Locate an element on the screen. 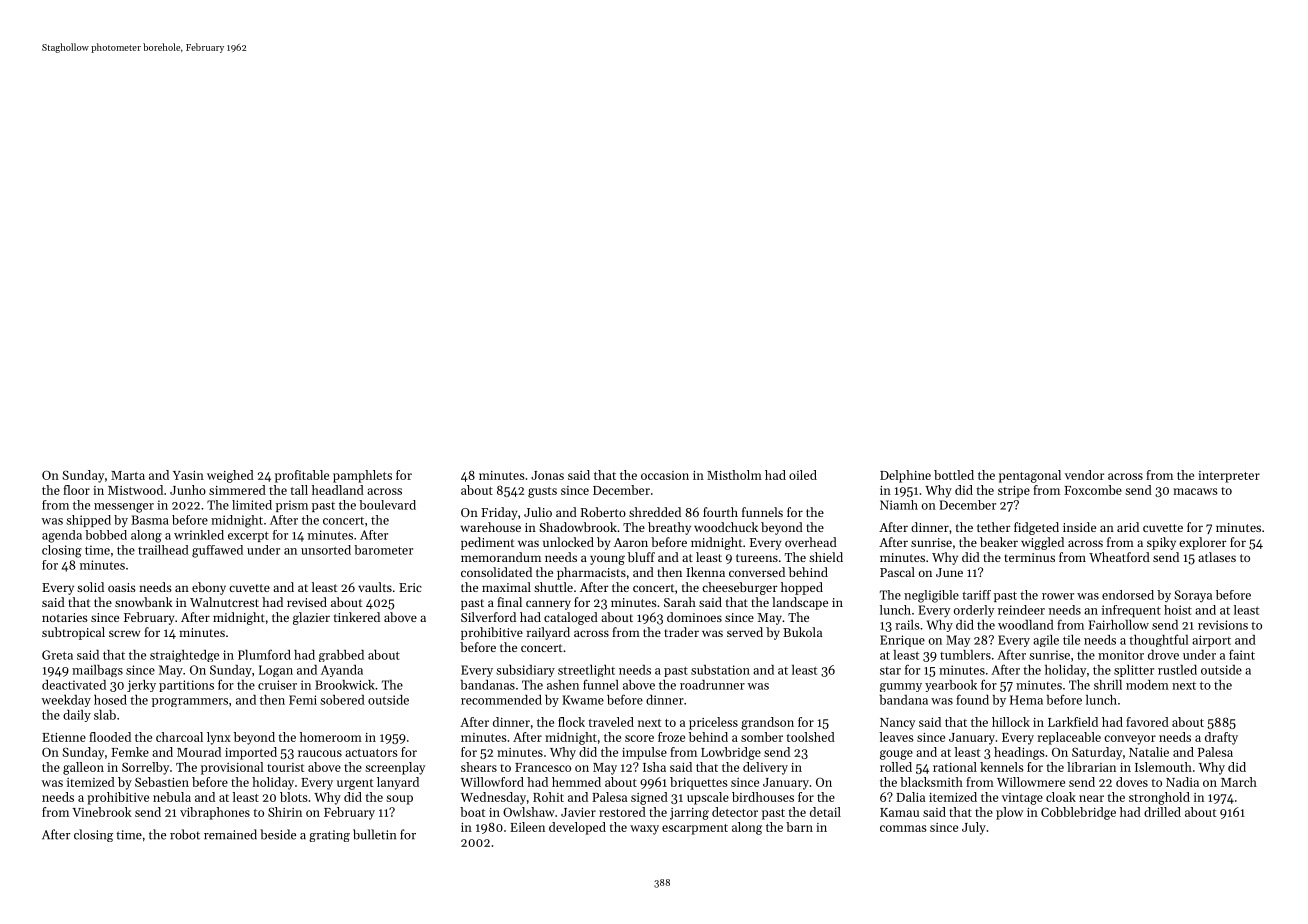 This screenshot has height=924, width=1308. trader is located at coordinates (681, 632).
